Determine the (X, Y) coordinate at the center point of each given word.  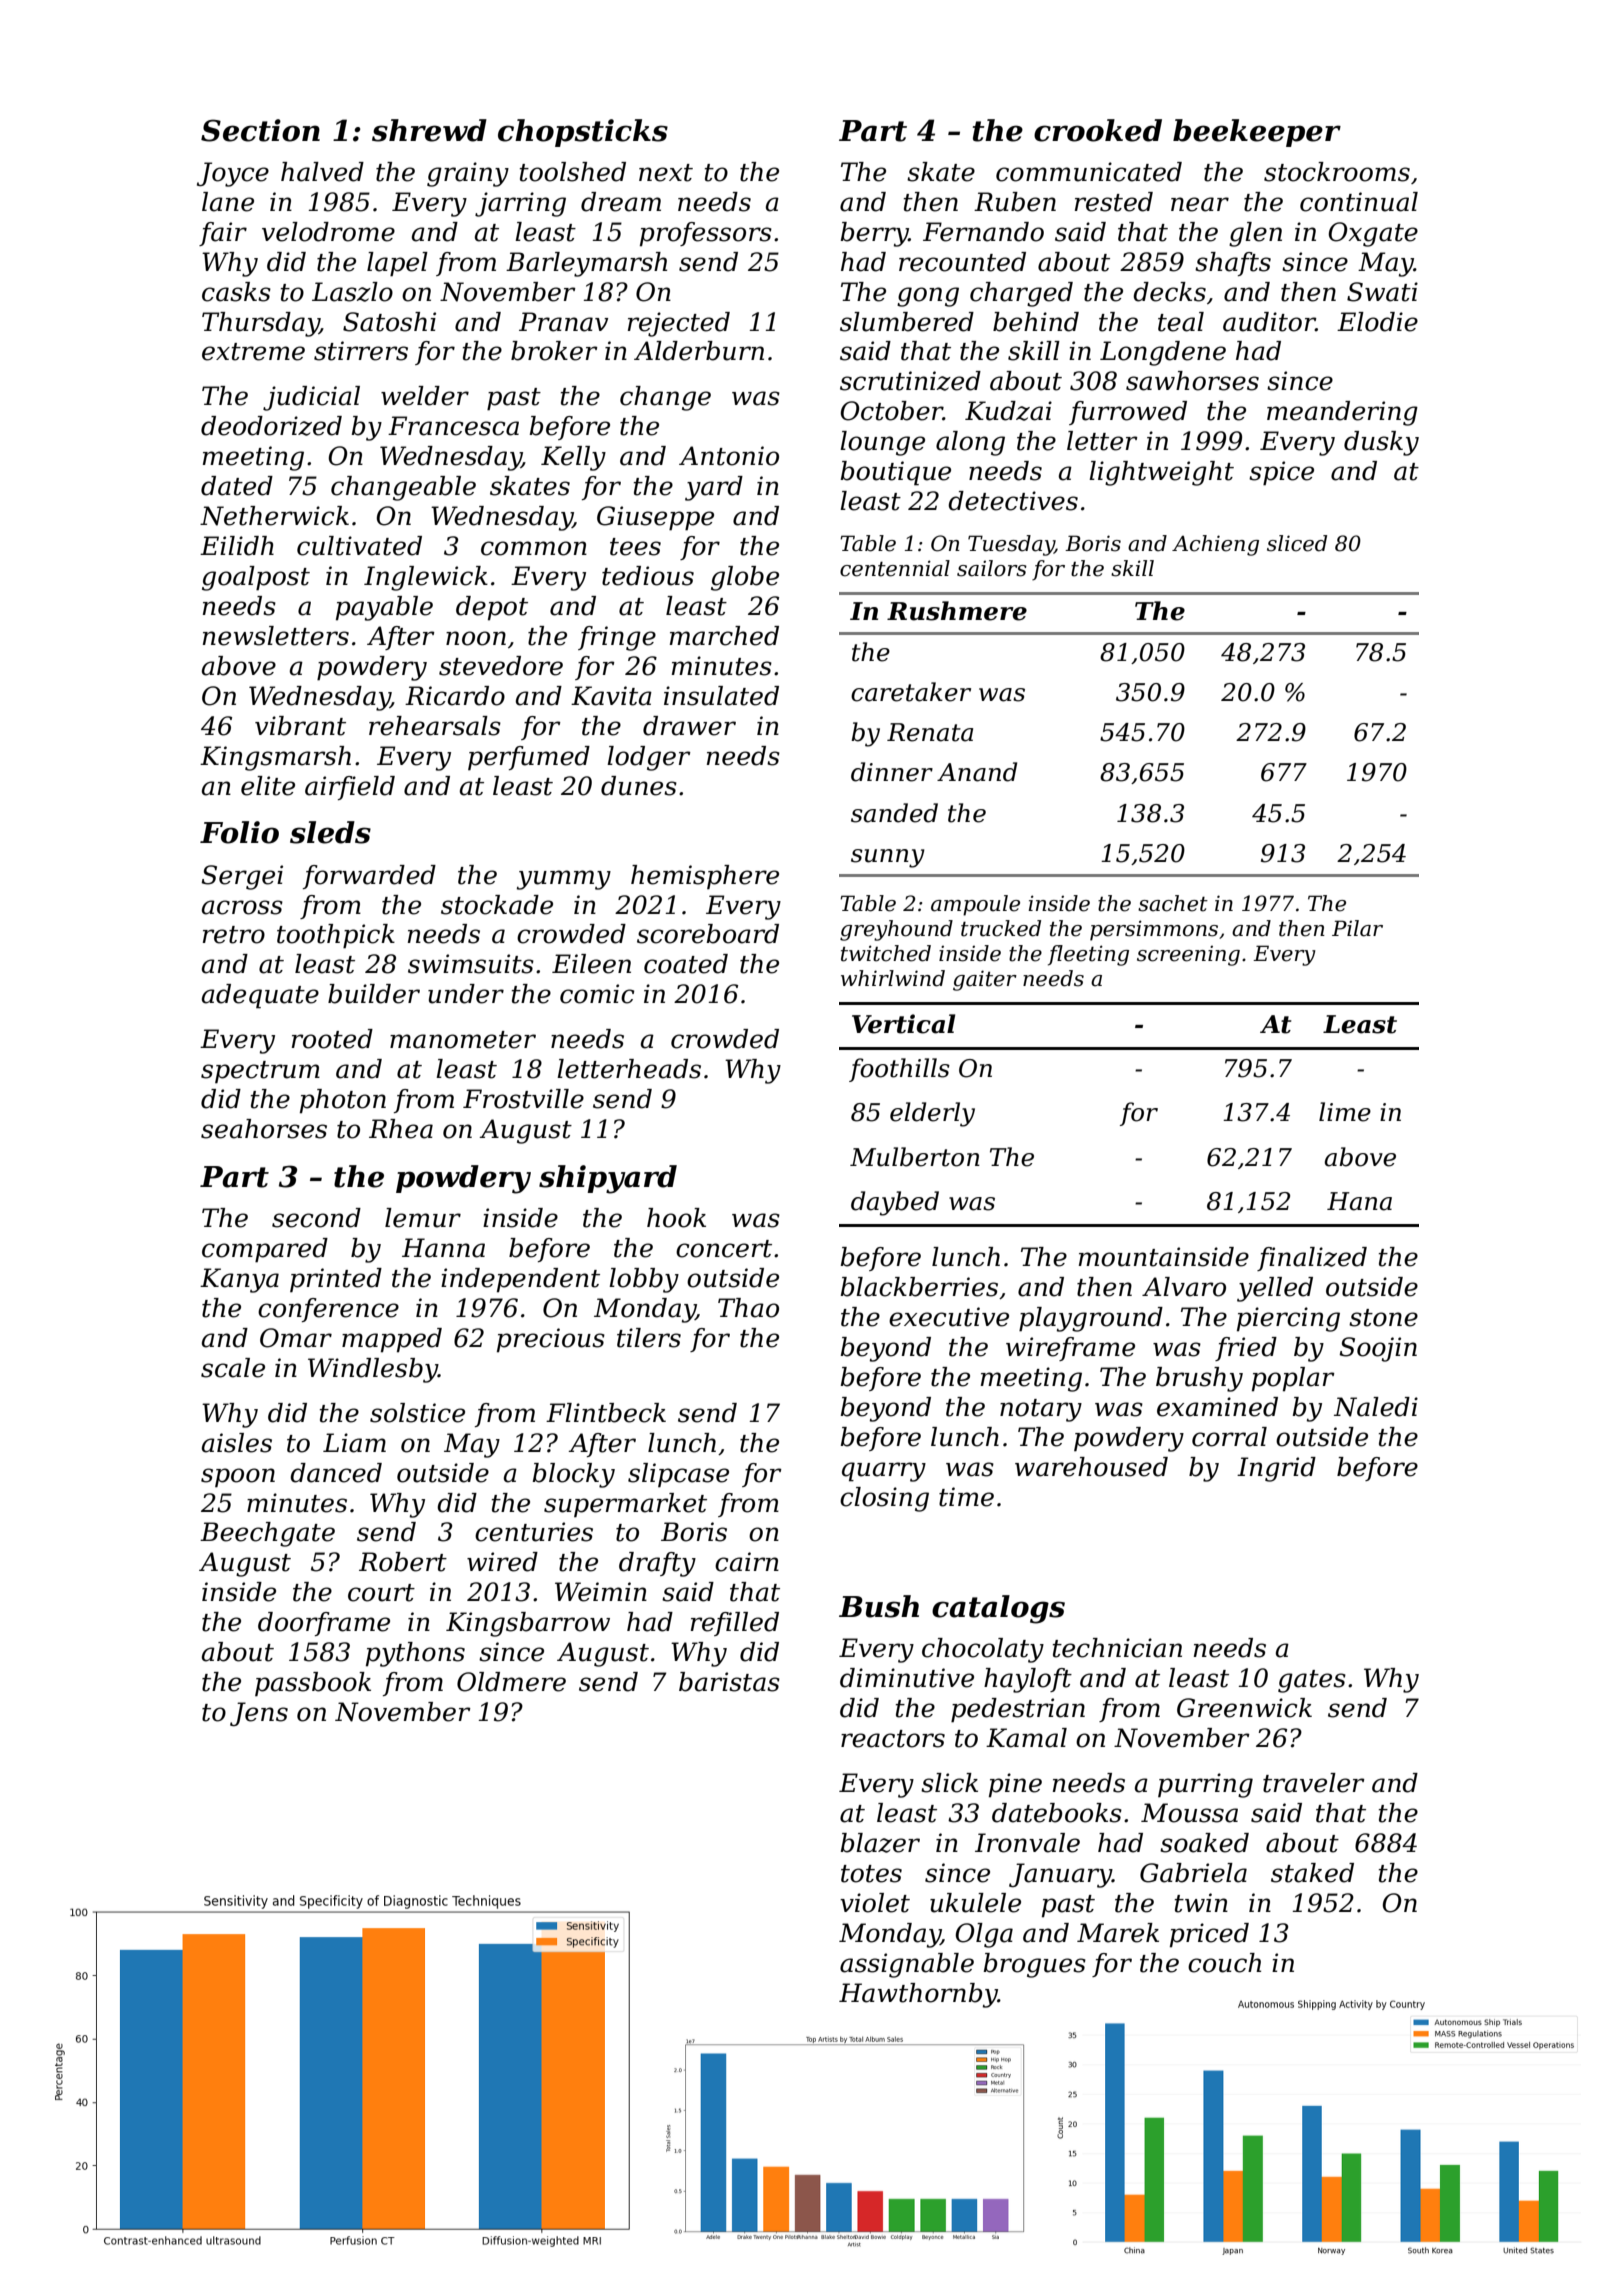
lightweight (1161, 473)
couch (1224, 1963)
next (666, 173)
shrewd (429, 130)
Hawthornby (918, 1995)
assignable (907, 1965)
